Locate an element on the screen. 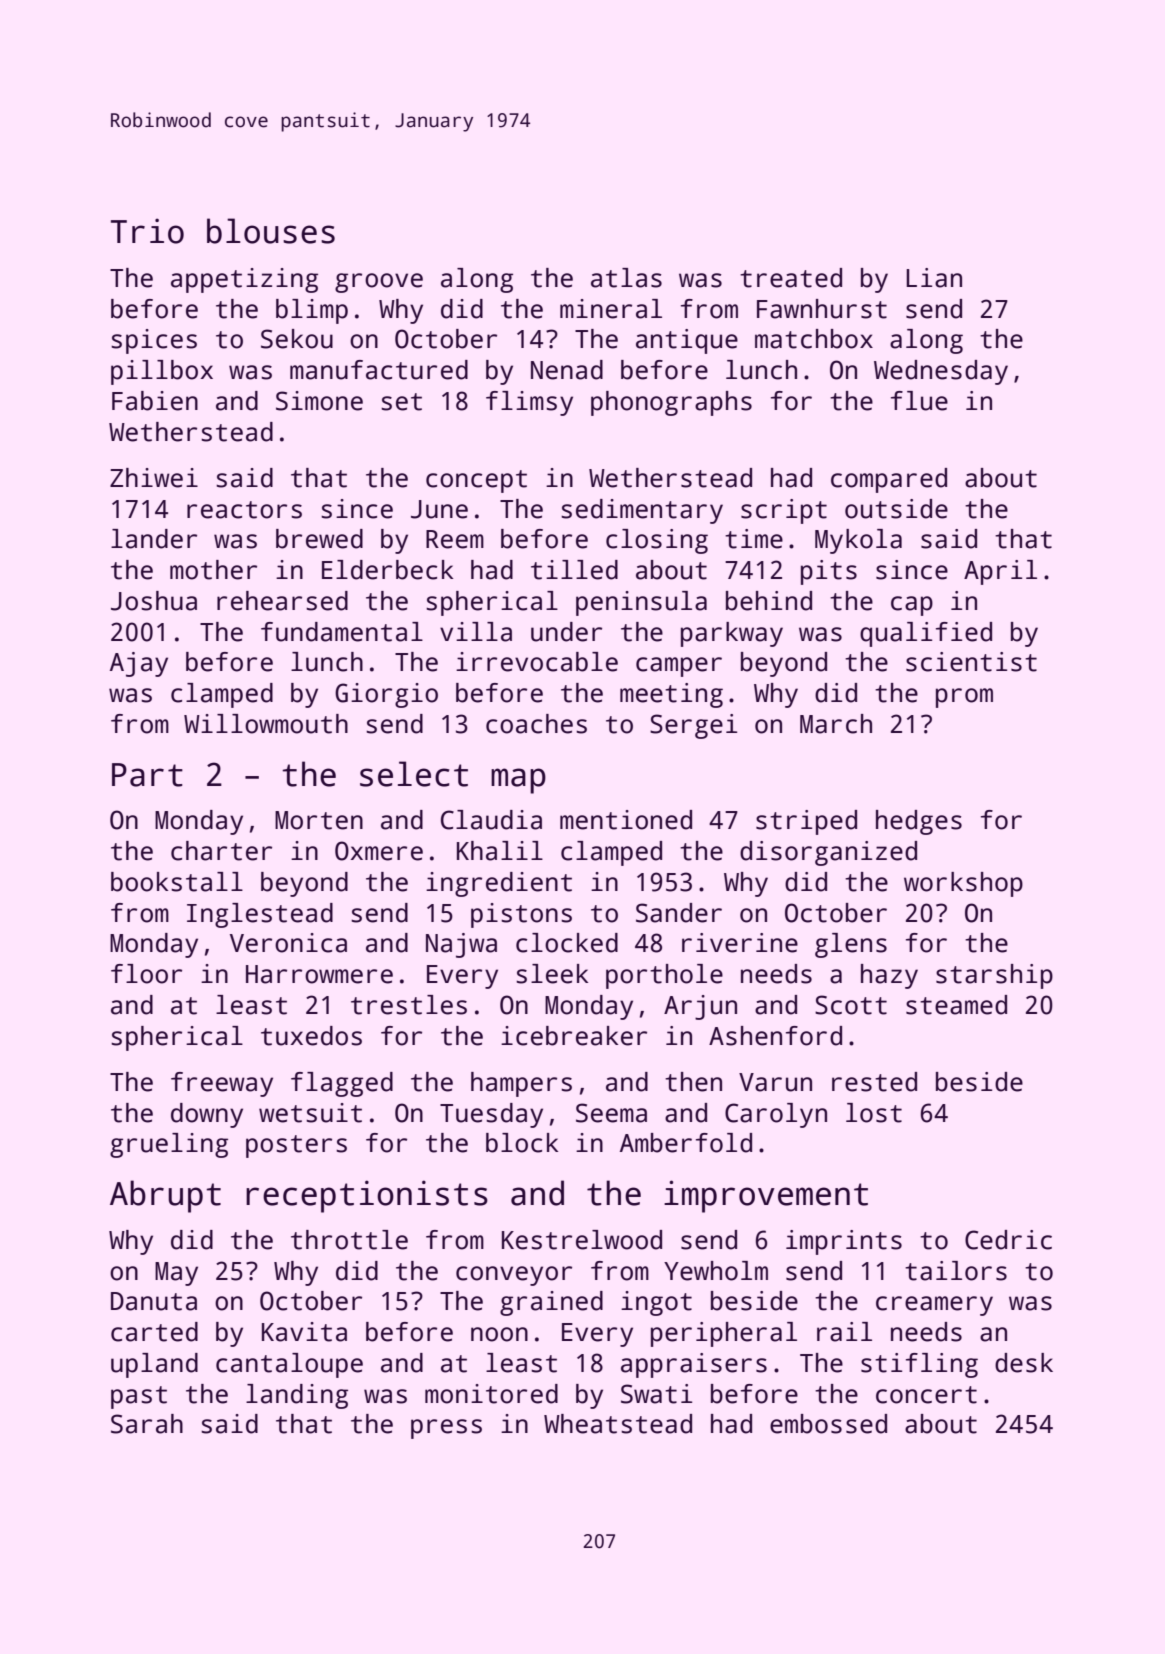 The image size is (1165, 1654). tuxedos is located at coordinates (311, 1036).
